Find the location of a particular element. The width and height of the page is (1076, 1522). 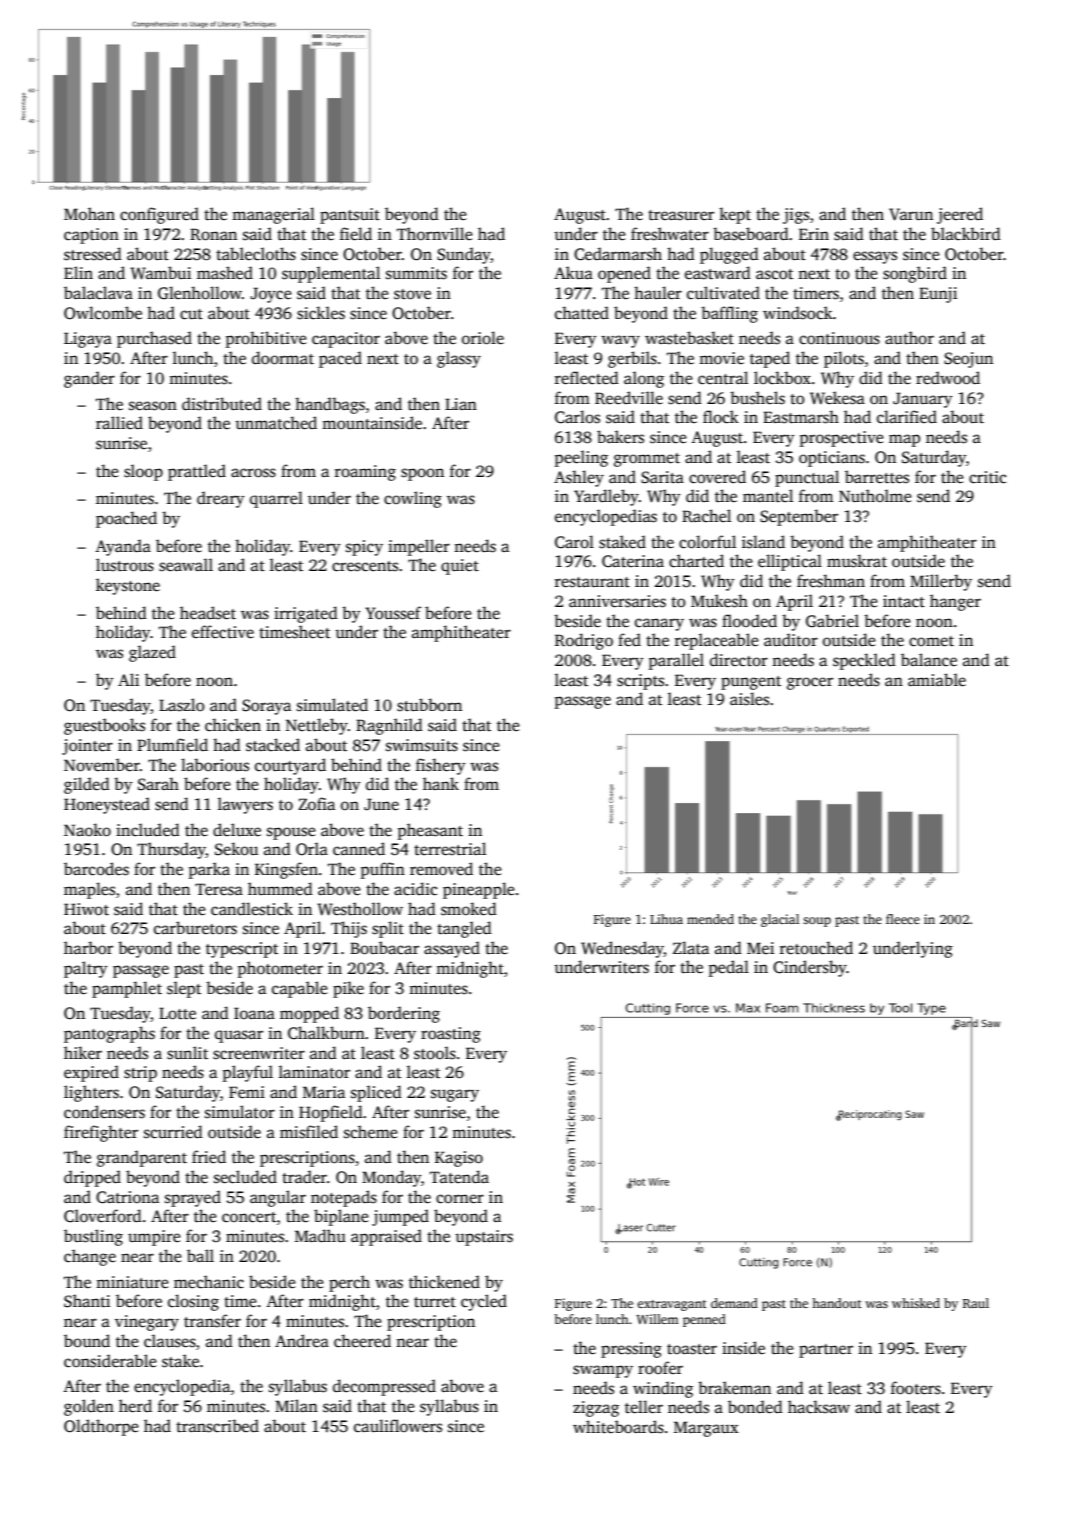

critic is located at coordinates (987, 477).
